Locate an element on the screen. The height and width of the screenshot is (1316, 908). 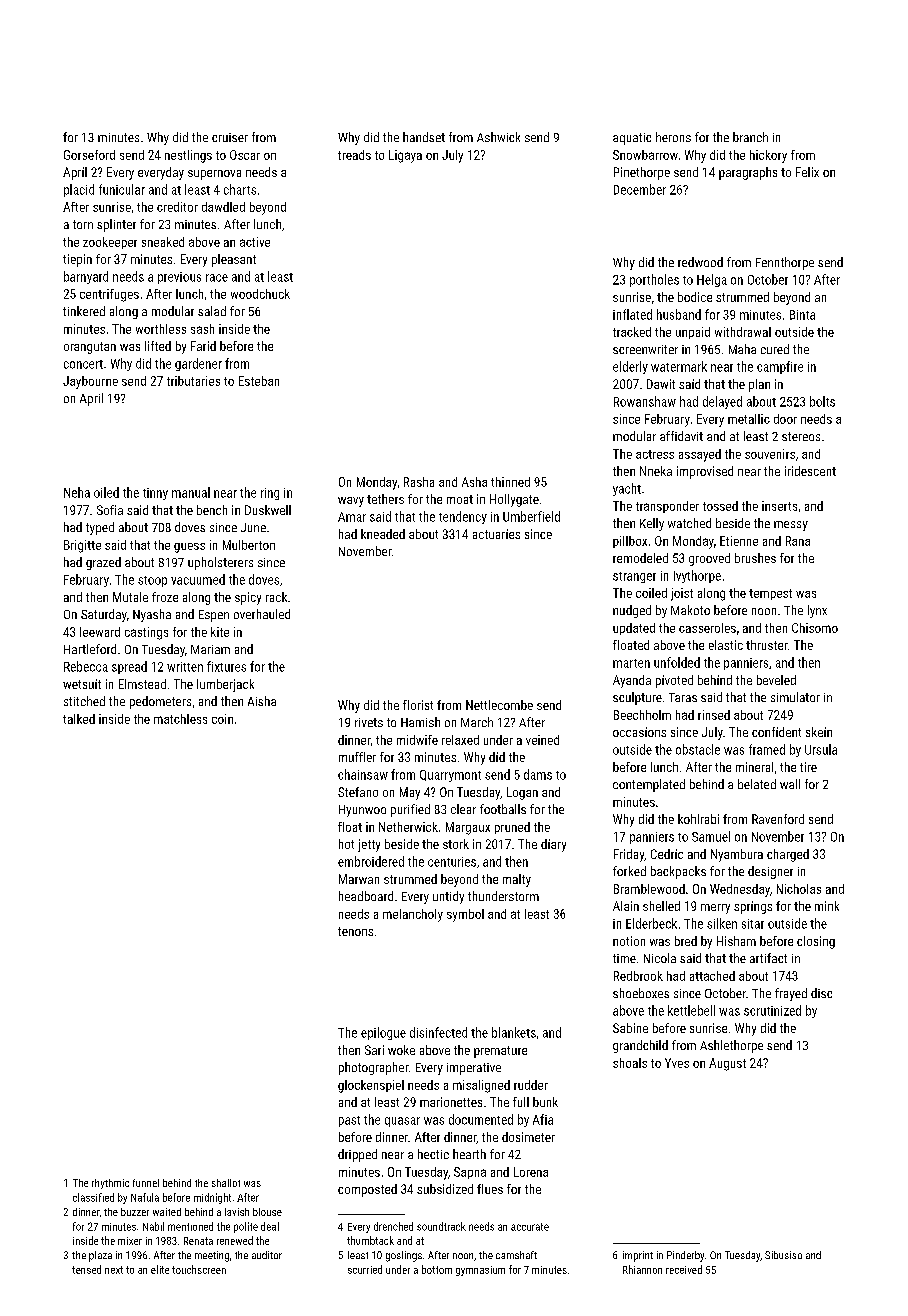
cruiser is located at coordinates (230, 137).
